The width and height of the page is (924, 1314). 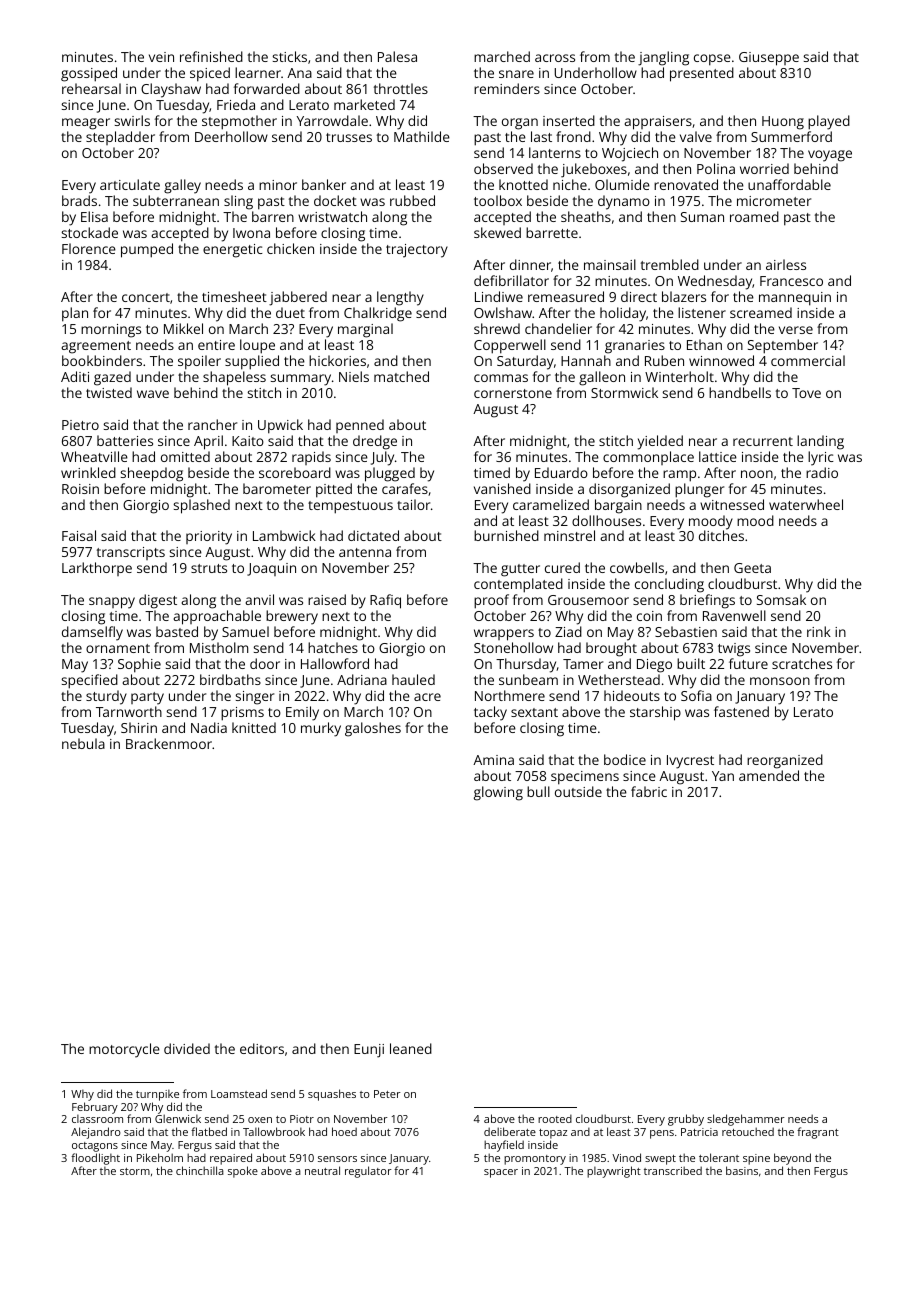 What do you see at coordinates (95, 1108) in the page?
I see `February` at bounding box center [95, 1108].
